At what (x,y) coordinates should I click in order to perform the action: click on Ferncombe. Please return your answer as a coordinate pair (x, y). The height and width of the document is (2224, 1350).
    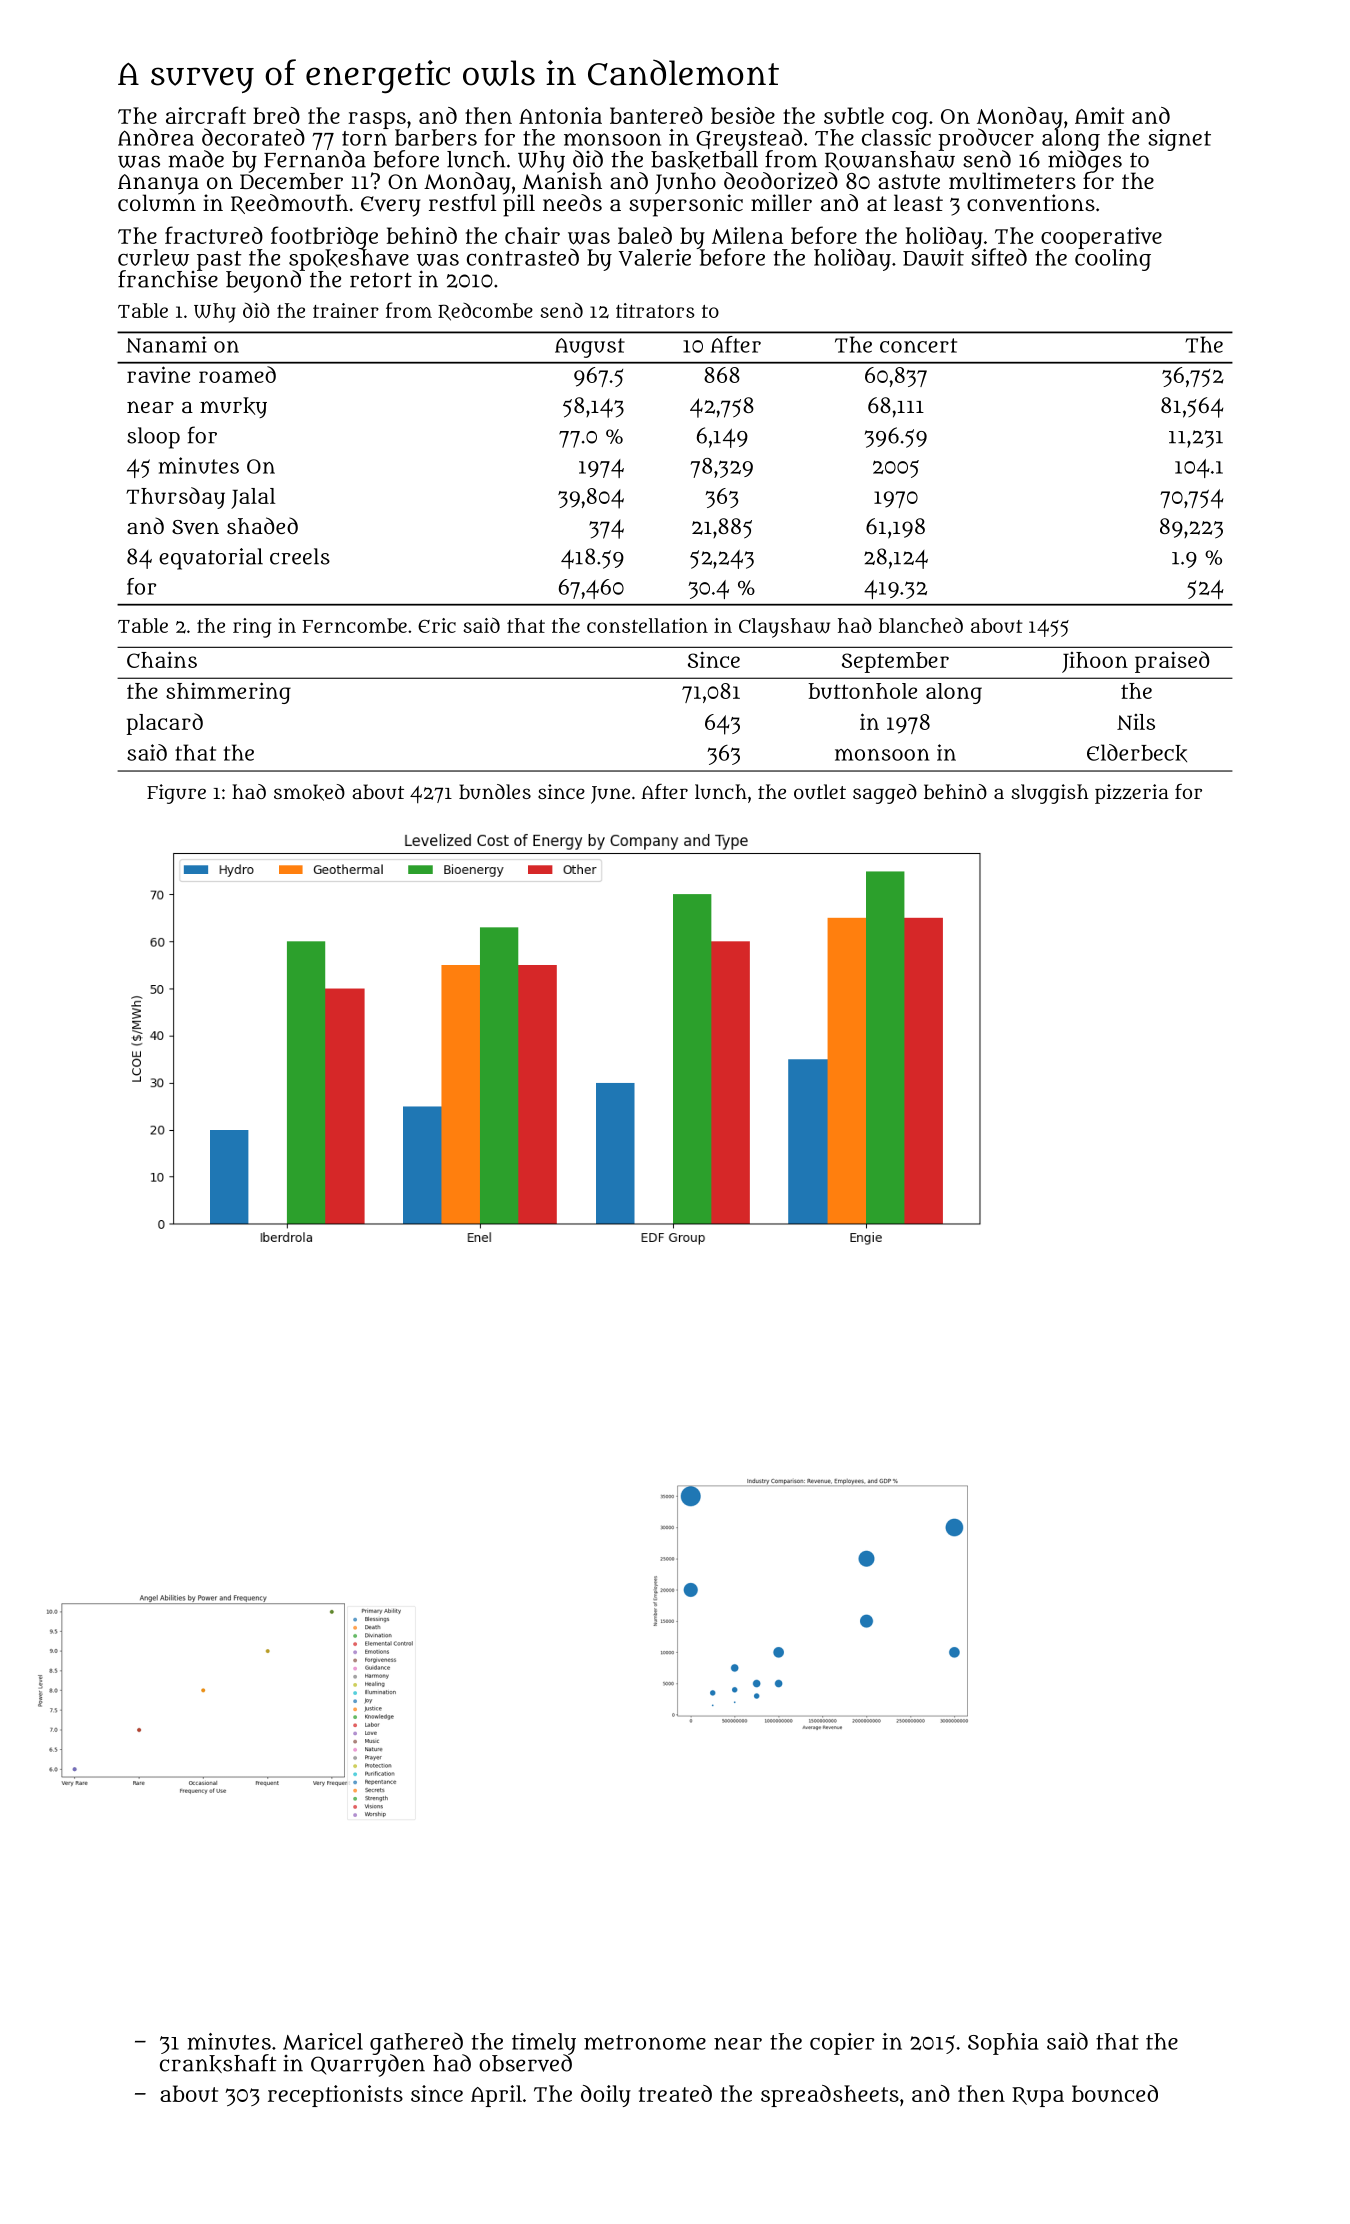
    Looking at the image, I should click on (355, 625).
